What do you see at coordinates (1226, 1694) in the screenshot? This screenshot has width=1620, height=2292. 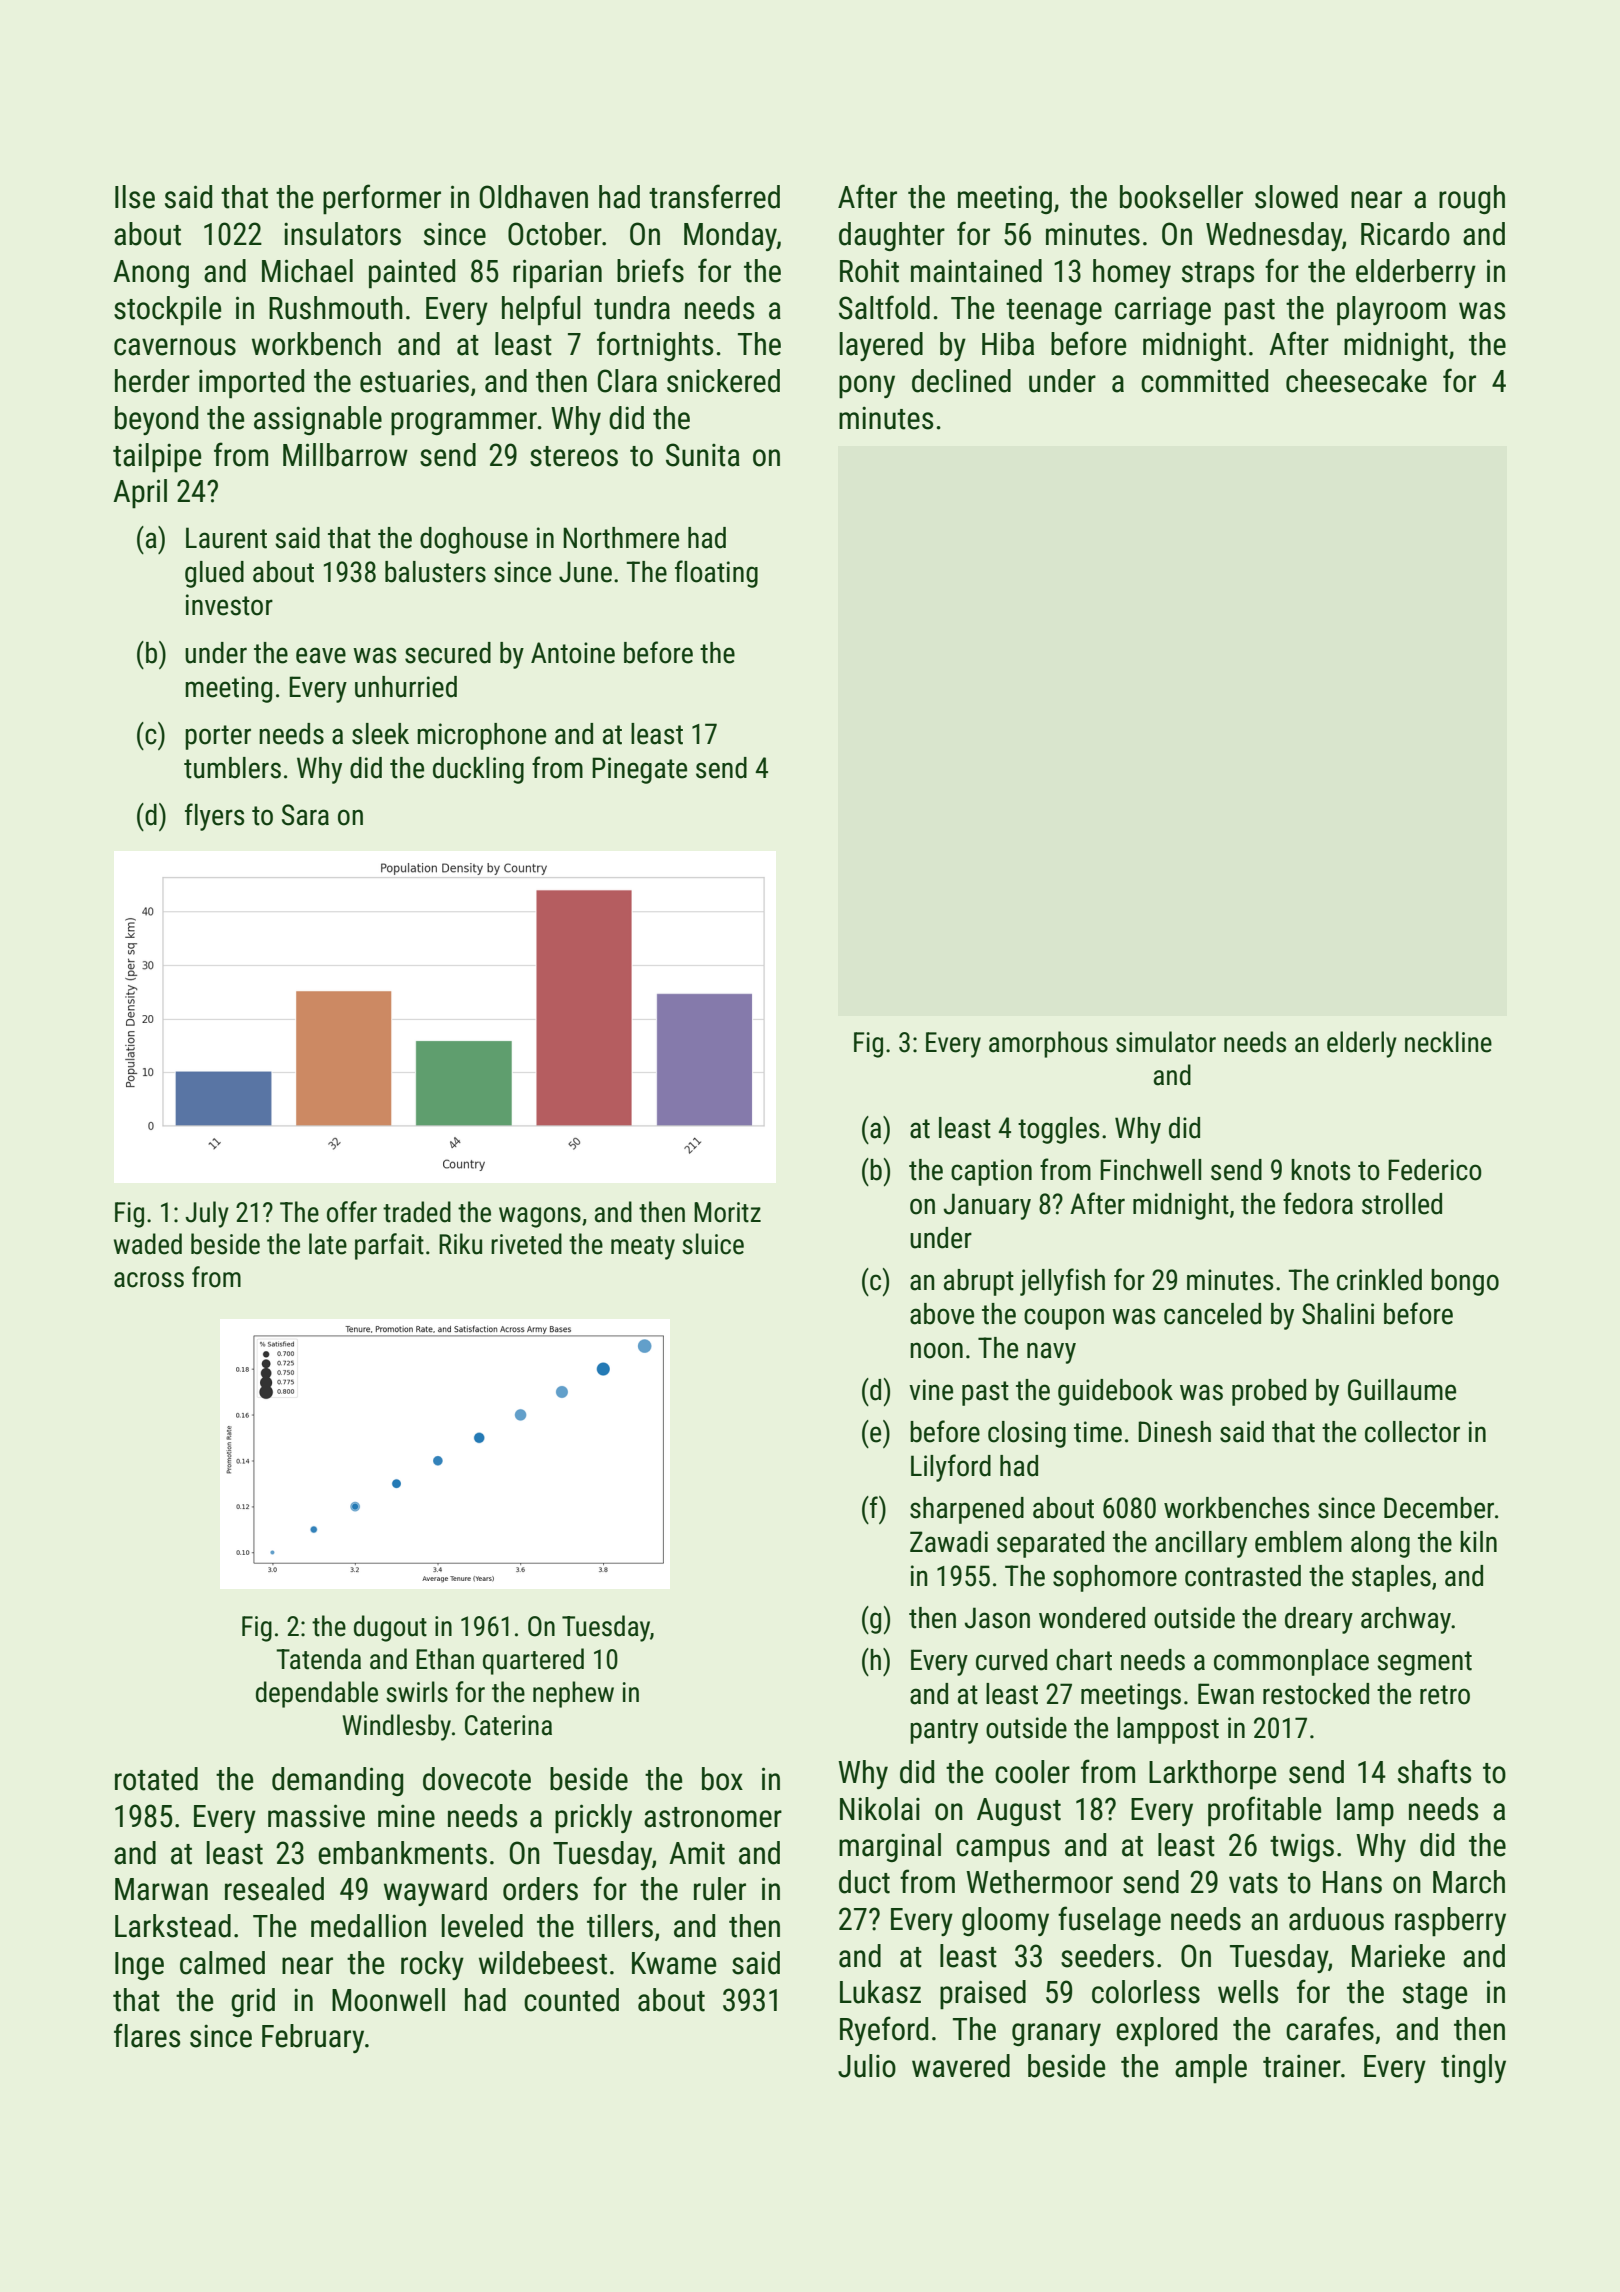 I see `Ewan` at bounding box center [1226, 1694].
